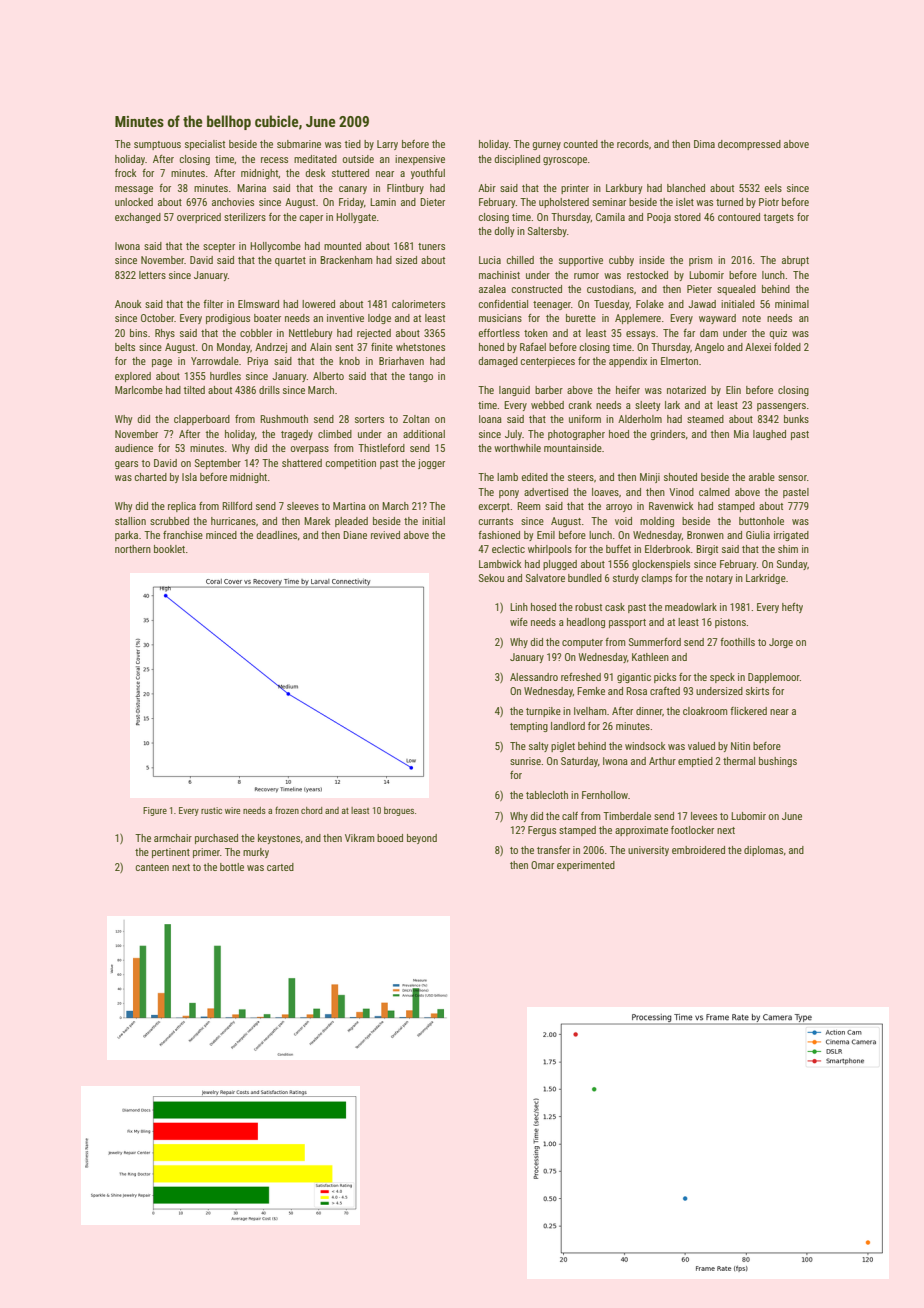 The height and width of the screenshot is (1308, 924). I want to click on Larry, so click(387, 145).
